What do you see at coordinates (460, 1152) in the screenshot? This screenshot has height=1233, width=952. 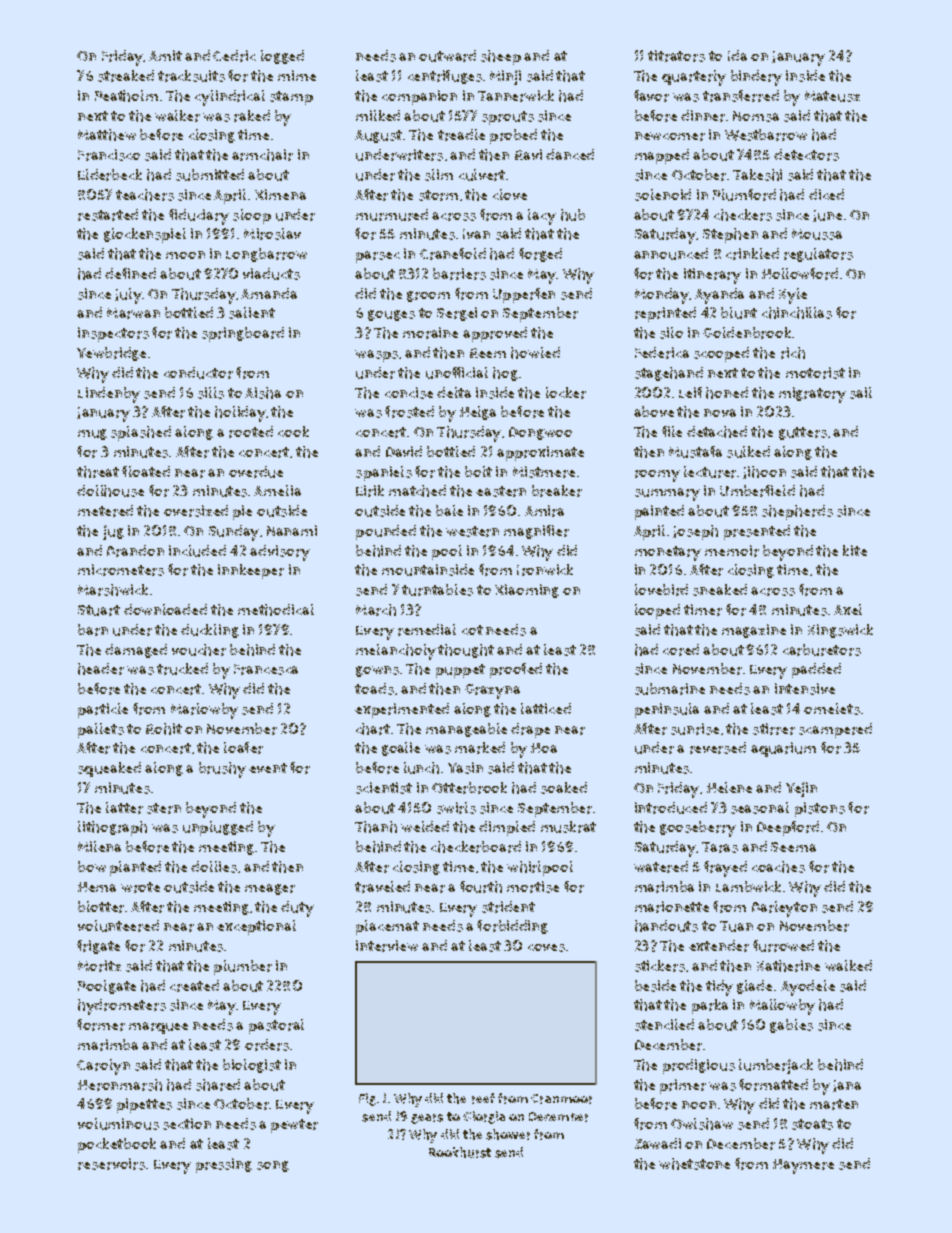 I see `Rookhurst` at bounding box center [460, 1152].
